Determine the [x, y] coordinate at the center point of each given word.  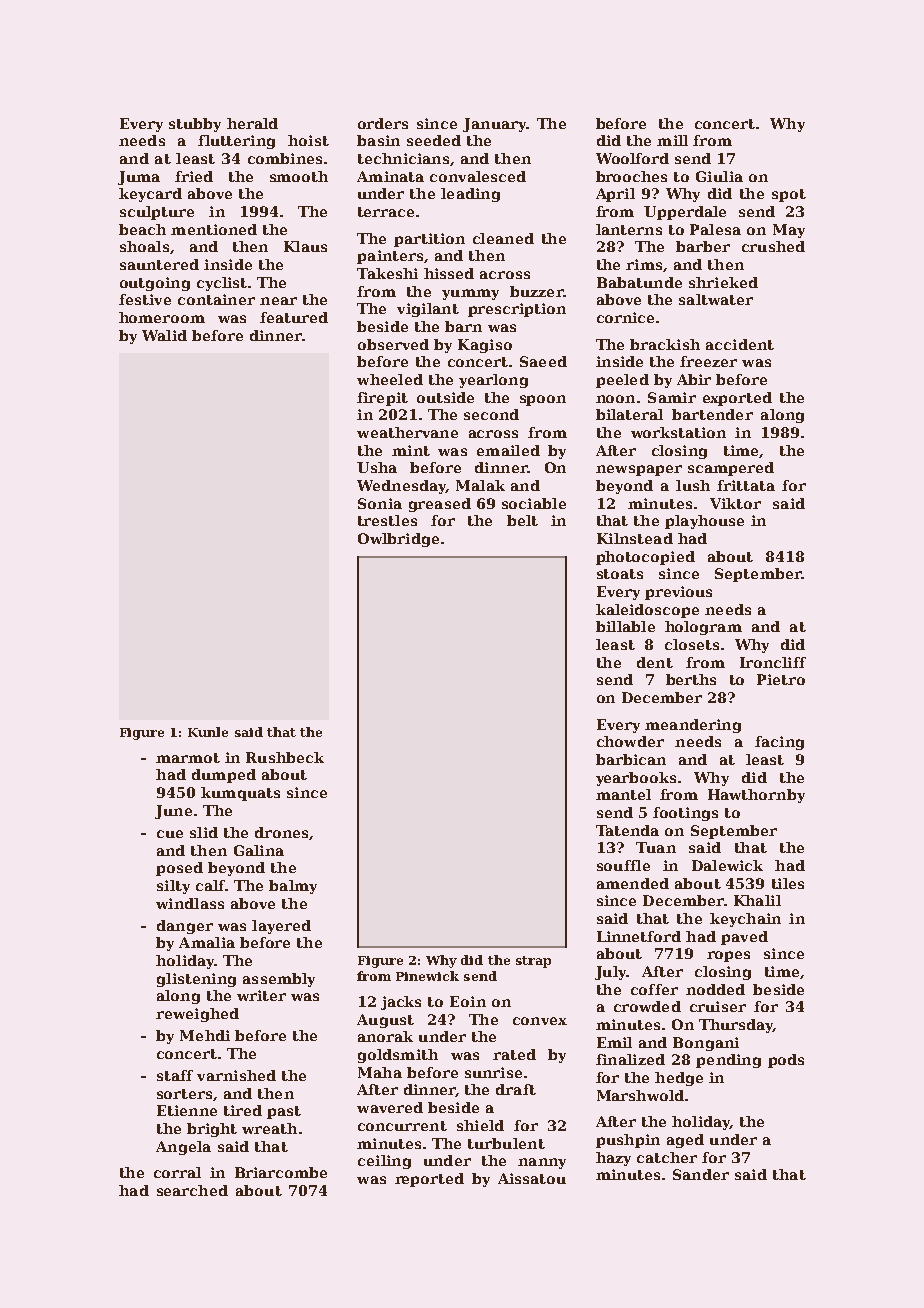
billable [625, 626]
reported [429, 1180]
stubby [195, 125]
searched [192, 1190]
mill [672, 140]
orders [383, 123]
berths [691, 679]
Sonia [380, 503]
